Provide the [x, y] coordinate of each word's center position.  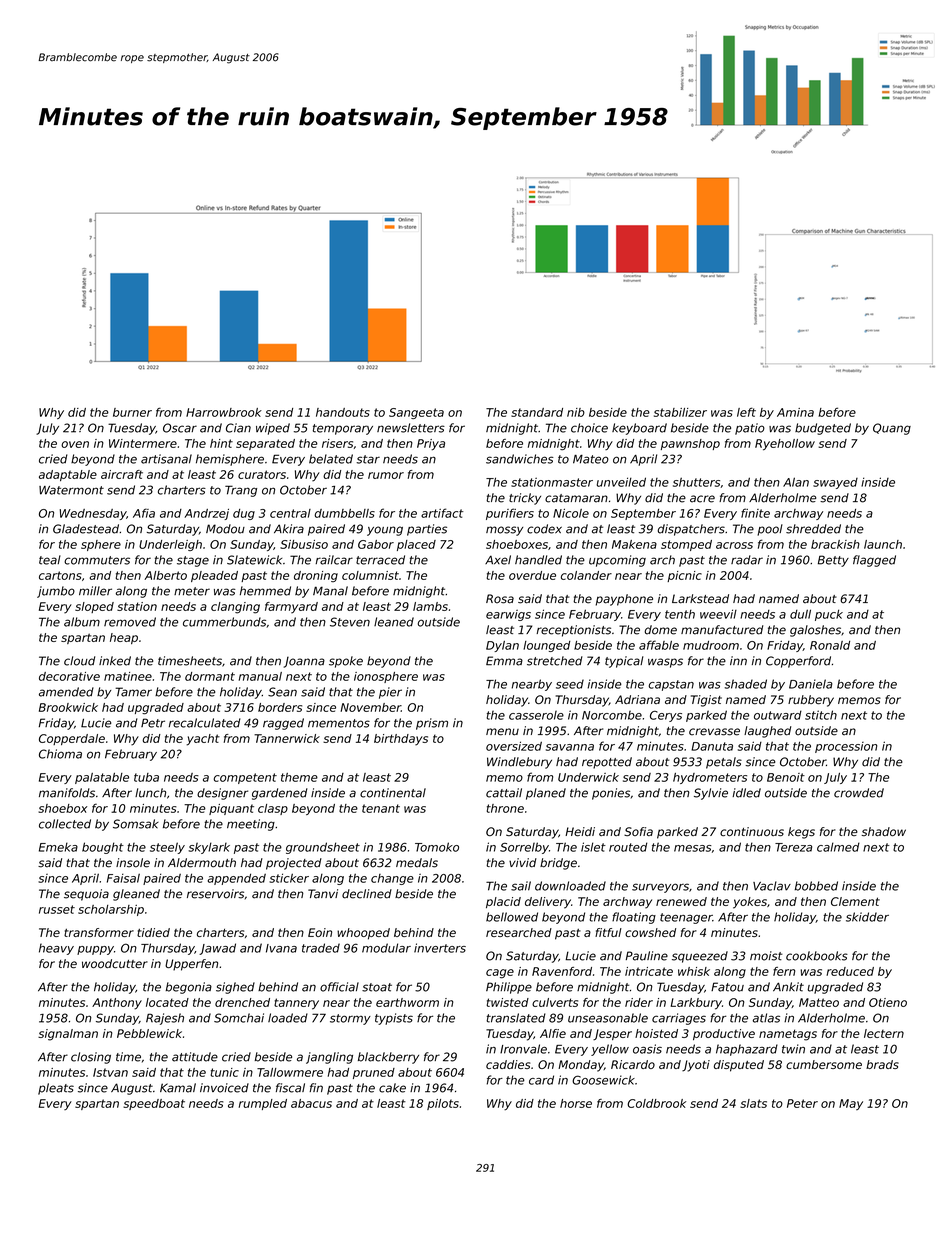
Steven [350, 622]
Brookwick [68, 707]
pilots [443, 1104]
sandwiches [520, 459]
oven [75, 444]
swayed [835, 483]
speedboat [154, 1104]
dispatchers [691, 530]
